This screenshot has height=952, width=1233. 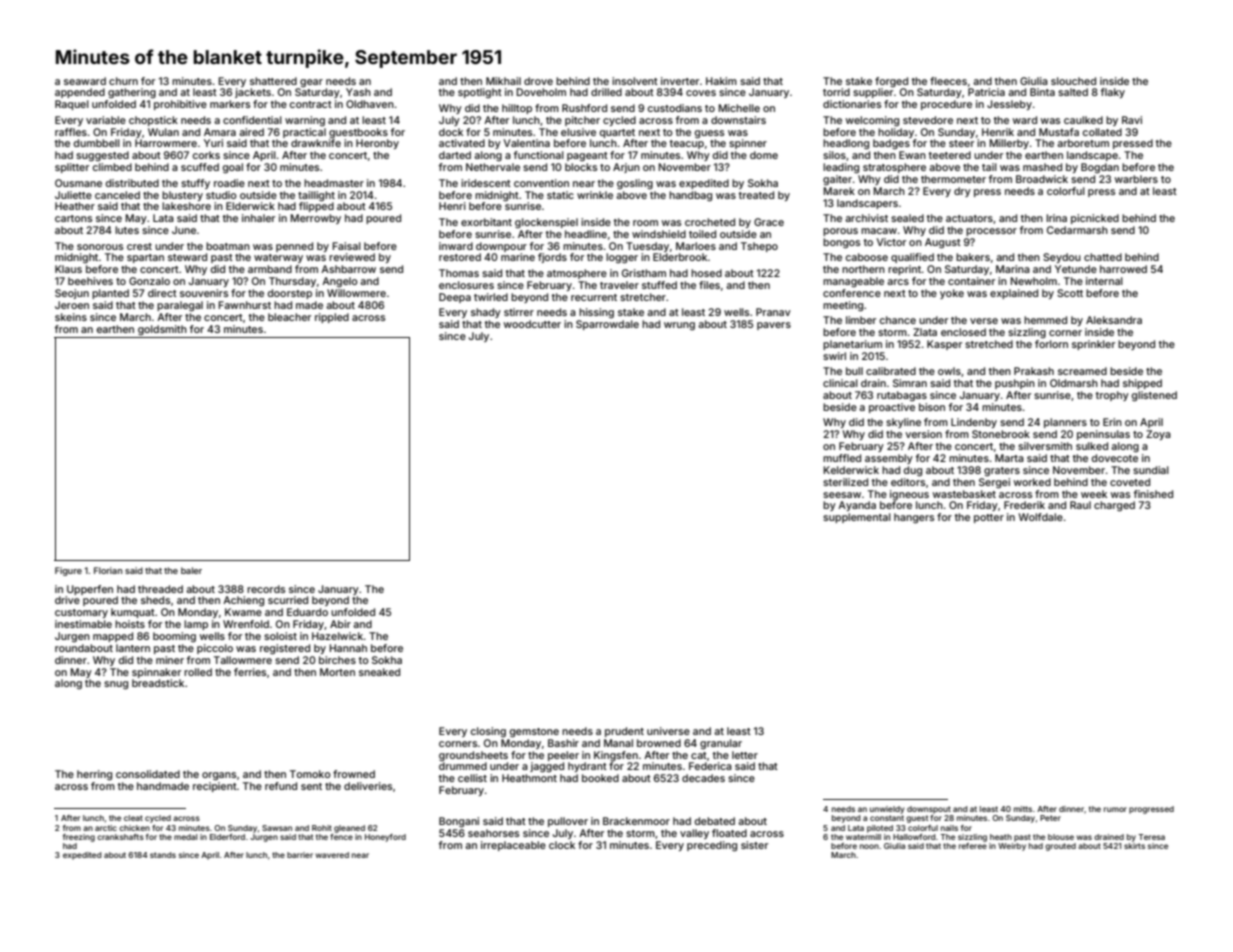 I want to click on decades, so click(x=703, y=778).
